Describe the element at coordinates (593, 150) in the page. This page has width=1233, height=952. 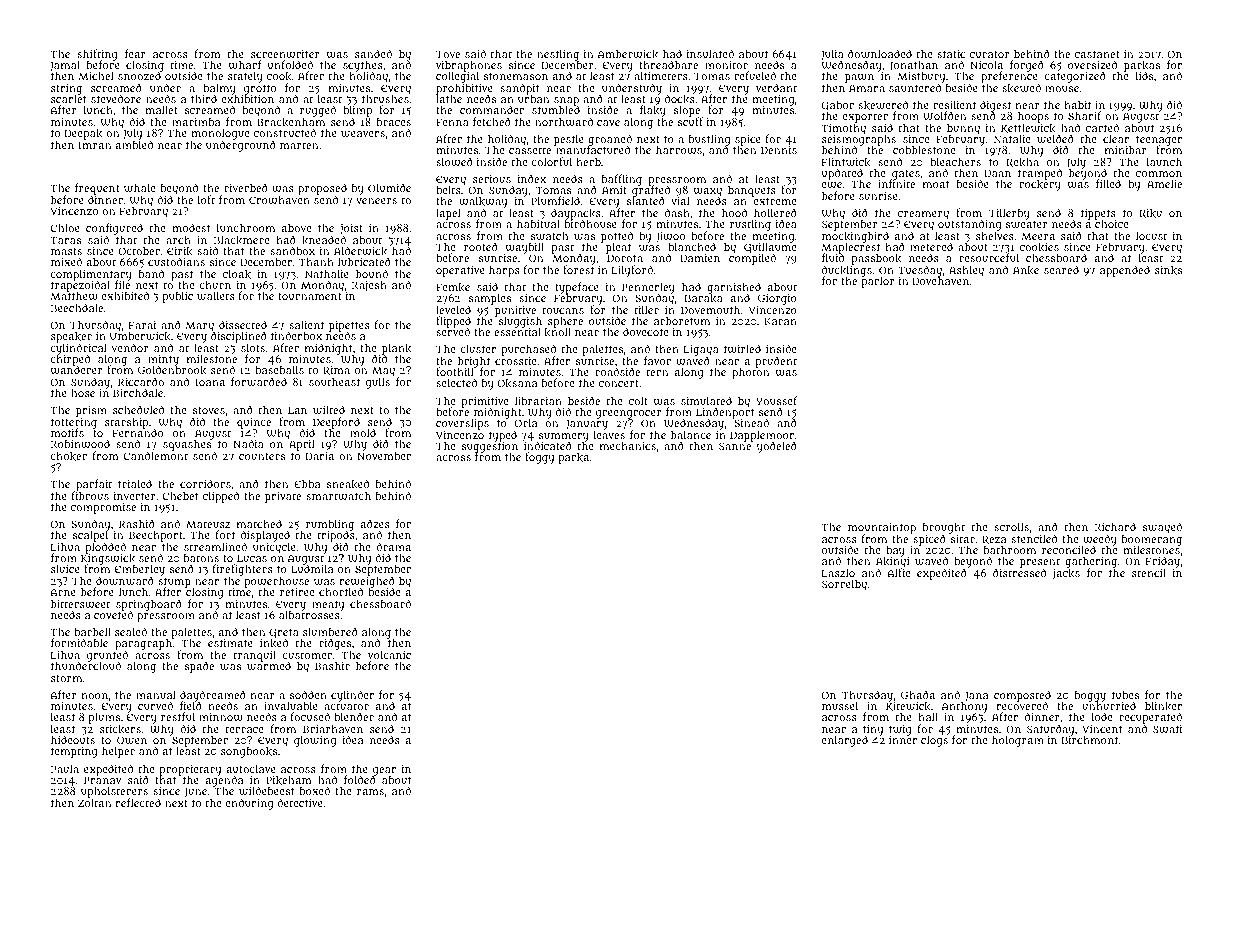
I see `manufactured` at that location.
